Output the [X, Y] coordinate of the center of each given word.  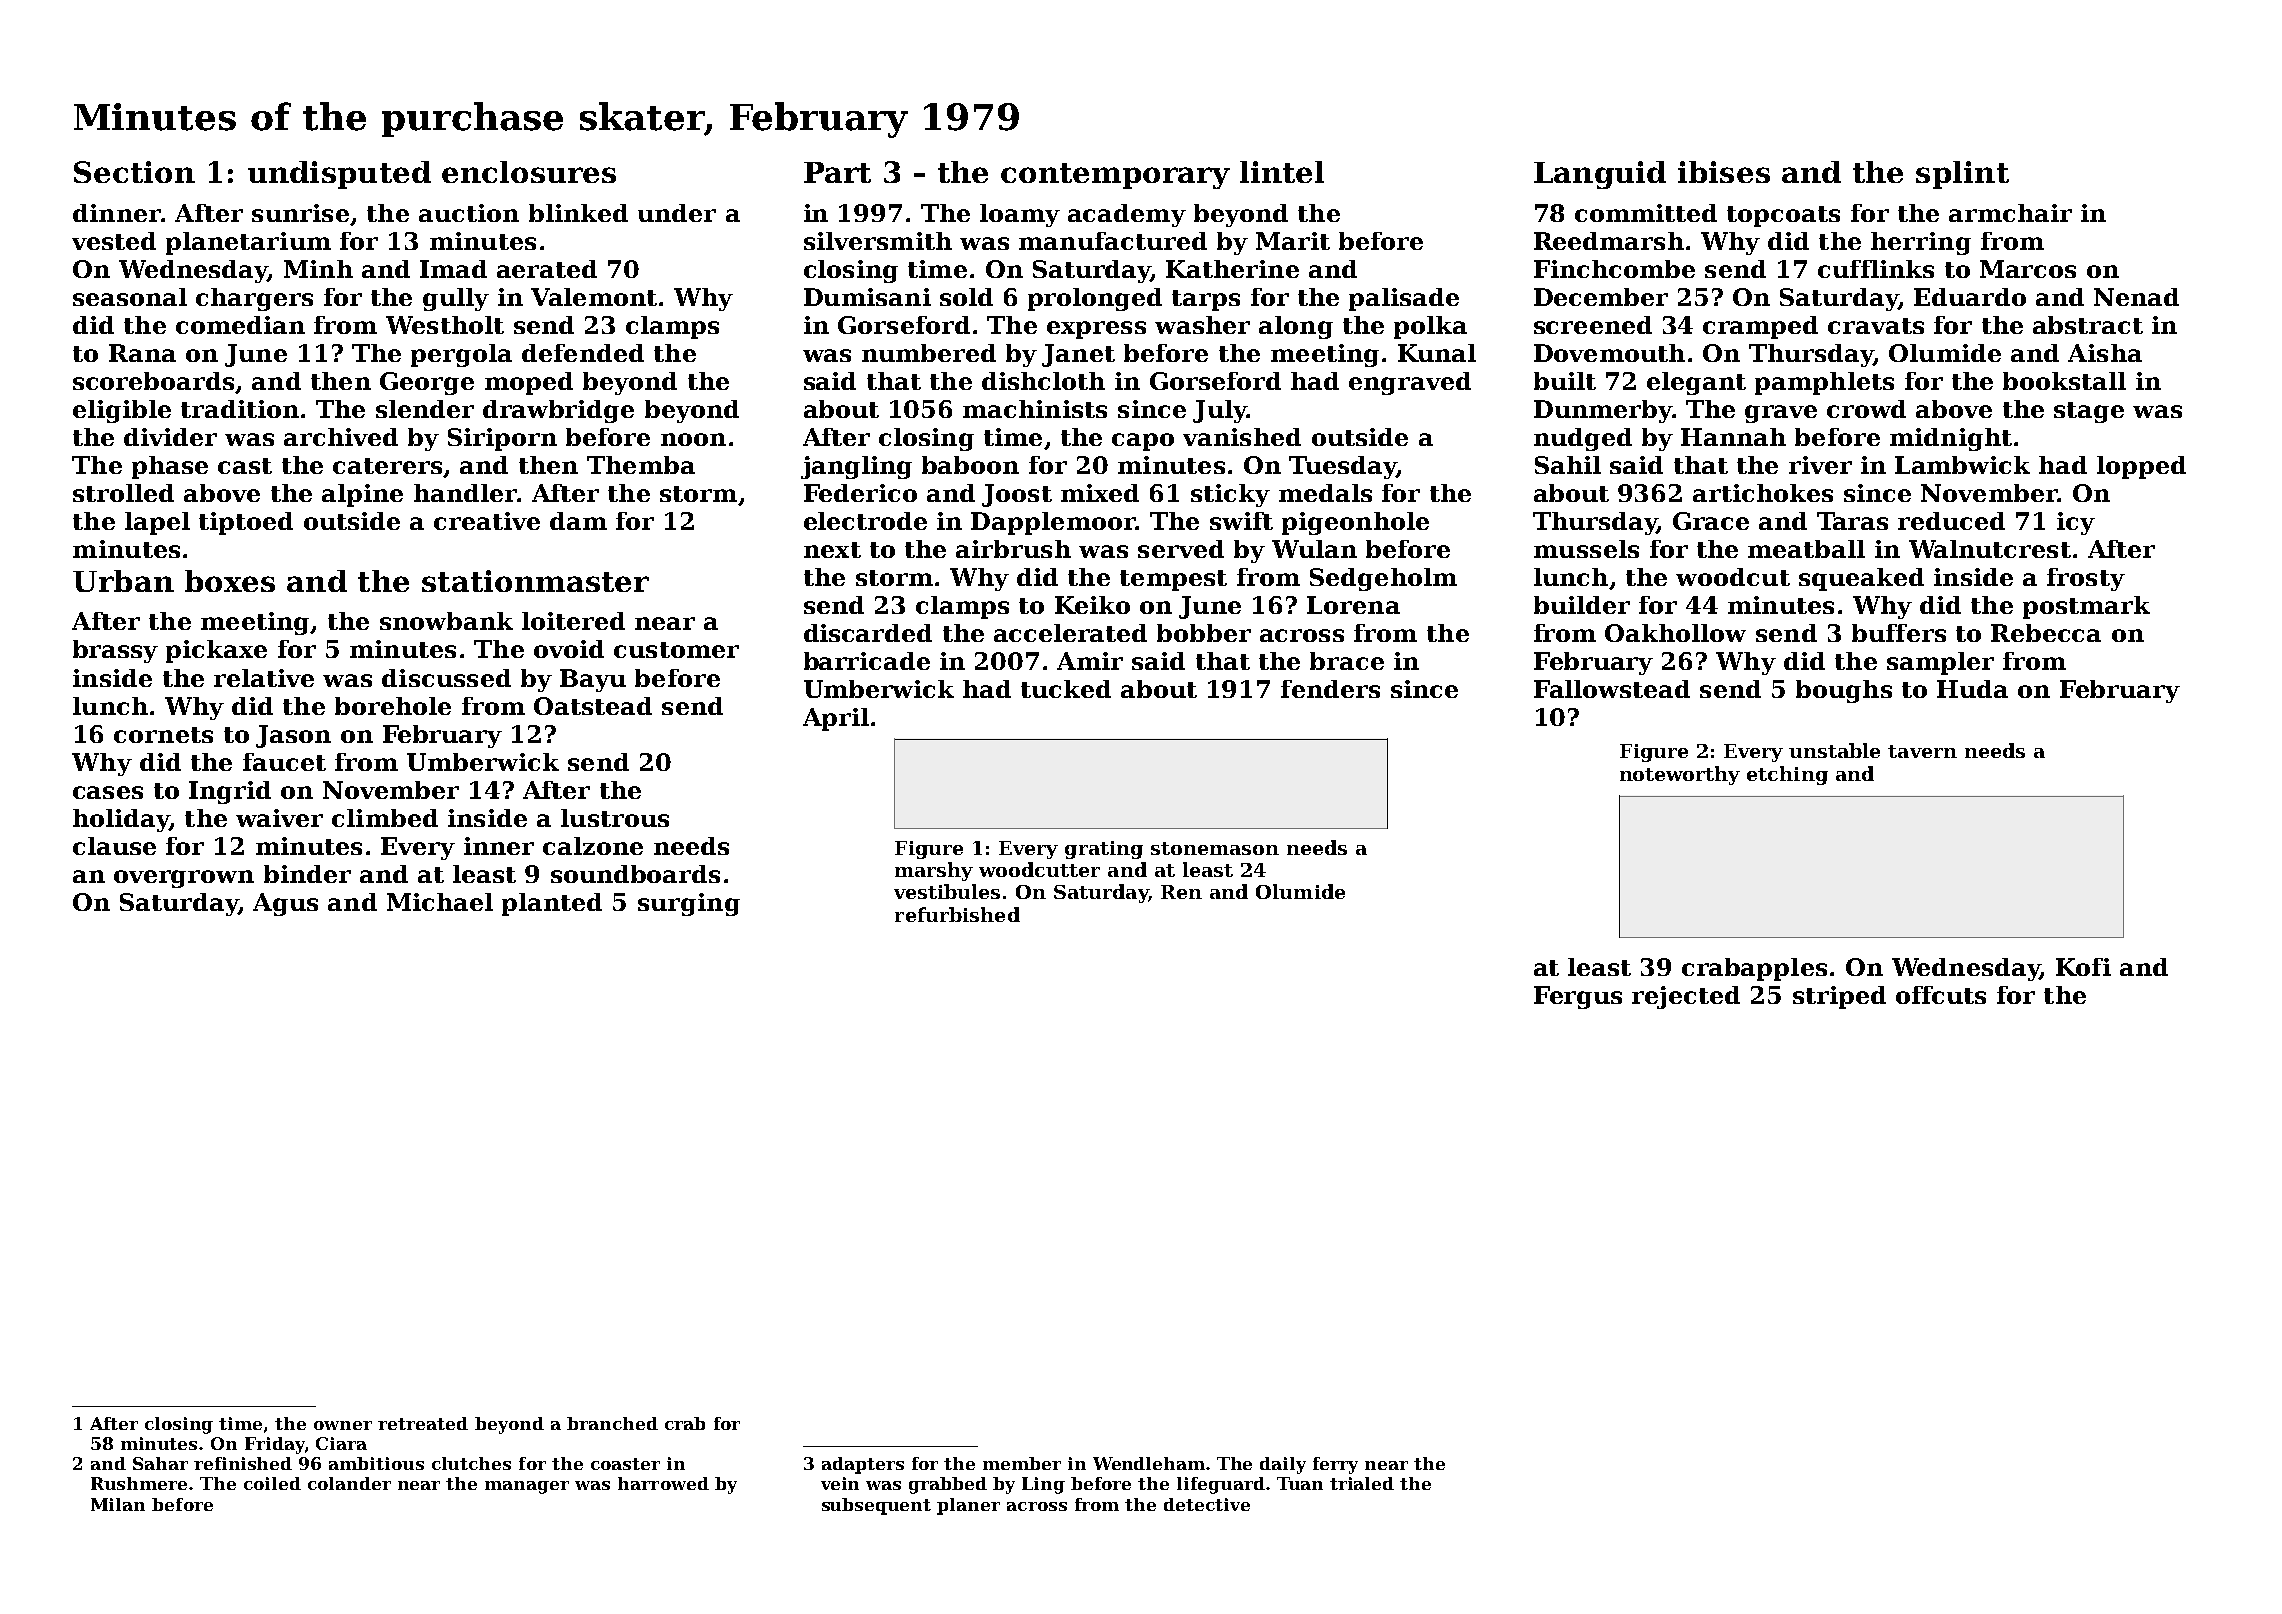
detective [1207, 1504]
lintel [1282, 172]
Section [134, 172]
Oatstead [593, 706]
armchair [2010, 213]
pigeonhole [1355, 523]
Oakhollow [1675, 633]
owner [343, 1425]
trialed [1362, 1483]
